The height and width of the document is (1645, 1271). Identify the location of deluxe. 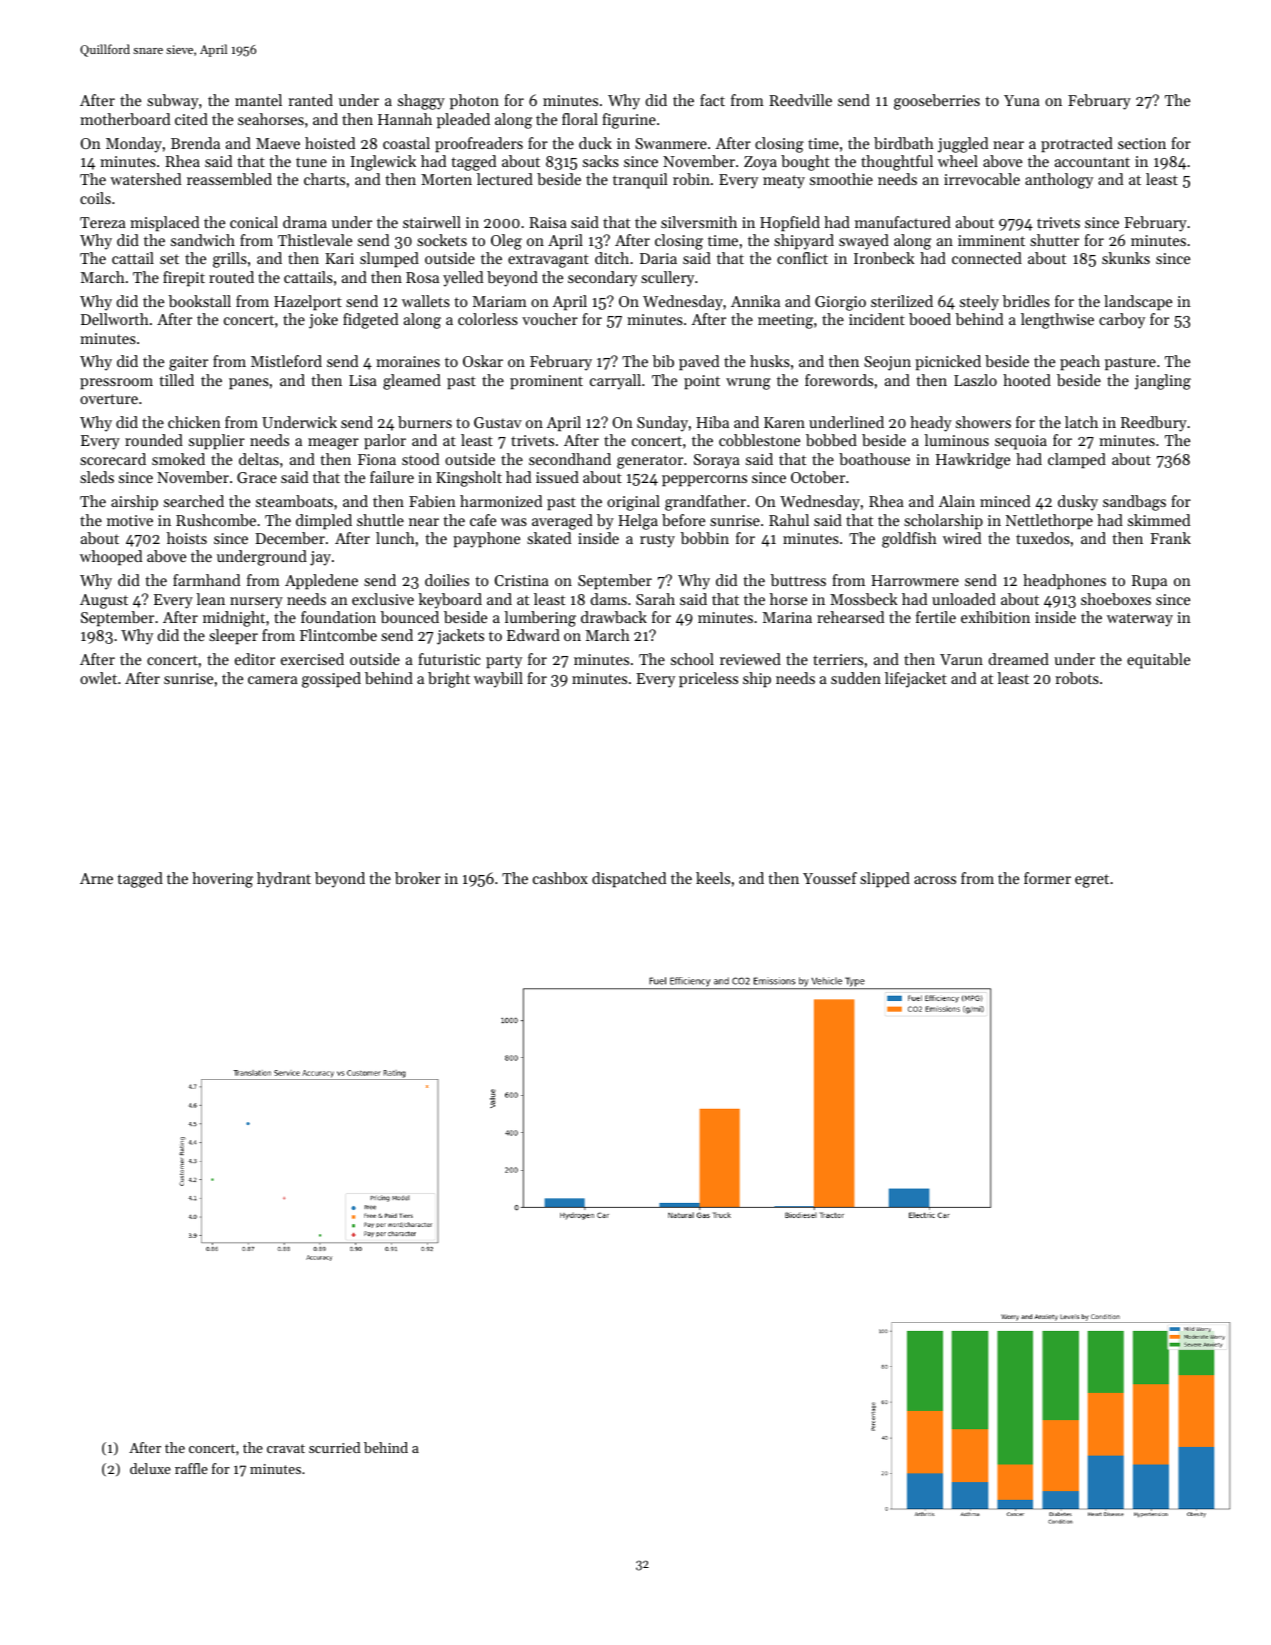
(150, 1468).
